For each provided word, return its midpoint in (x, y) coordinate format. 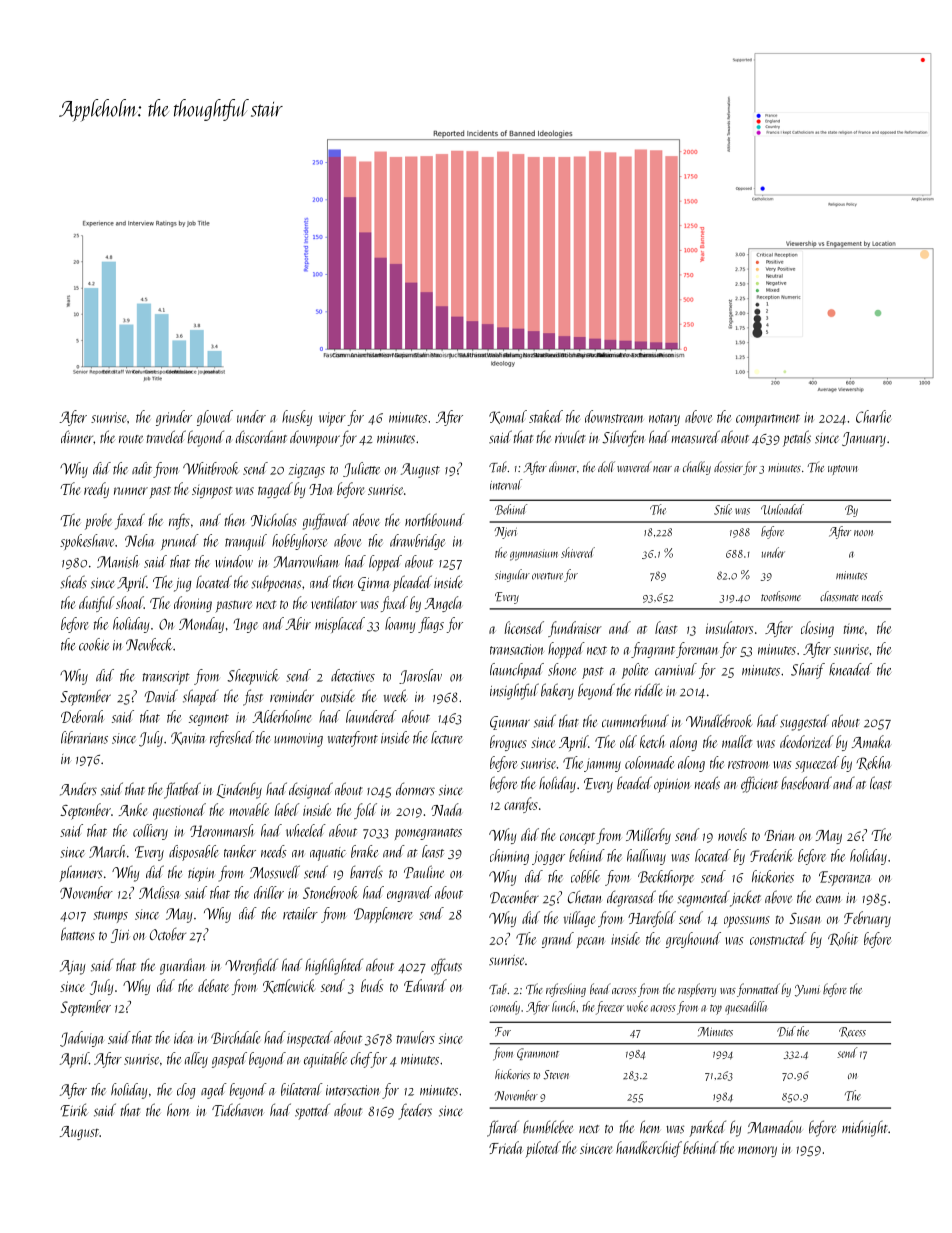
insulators (729, 627)
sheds (73, 582)
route (131, 439)
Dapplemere (383, 915)
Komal (508, 417)
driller (269, 892)
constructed (778, 938)
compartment (768, 420)
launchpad (517, 671)
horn (178, 1109)
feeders (415, 1111)
